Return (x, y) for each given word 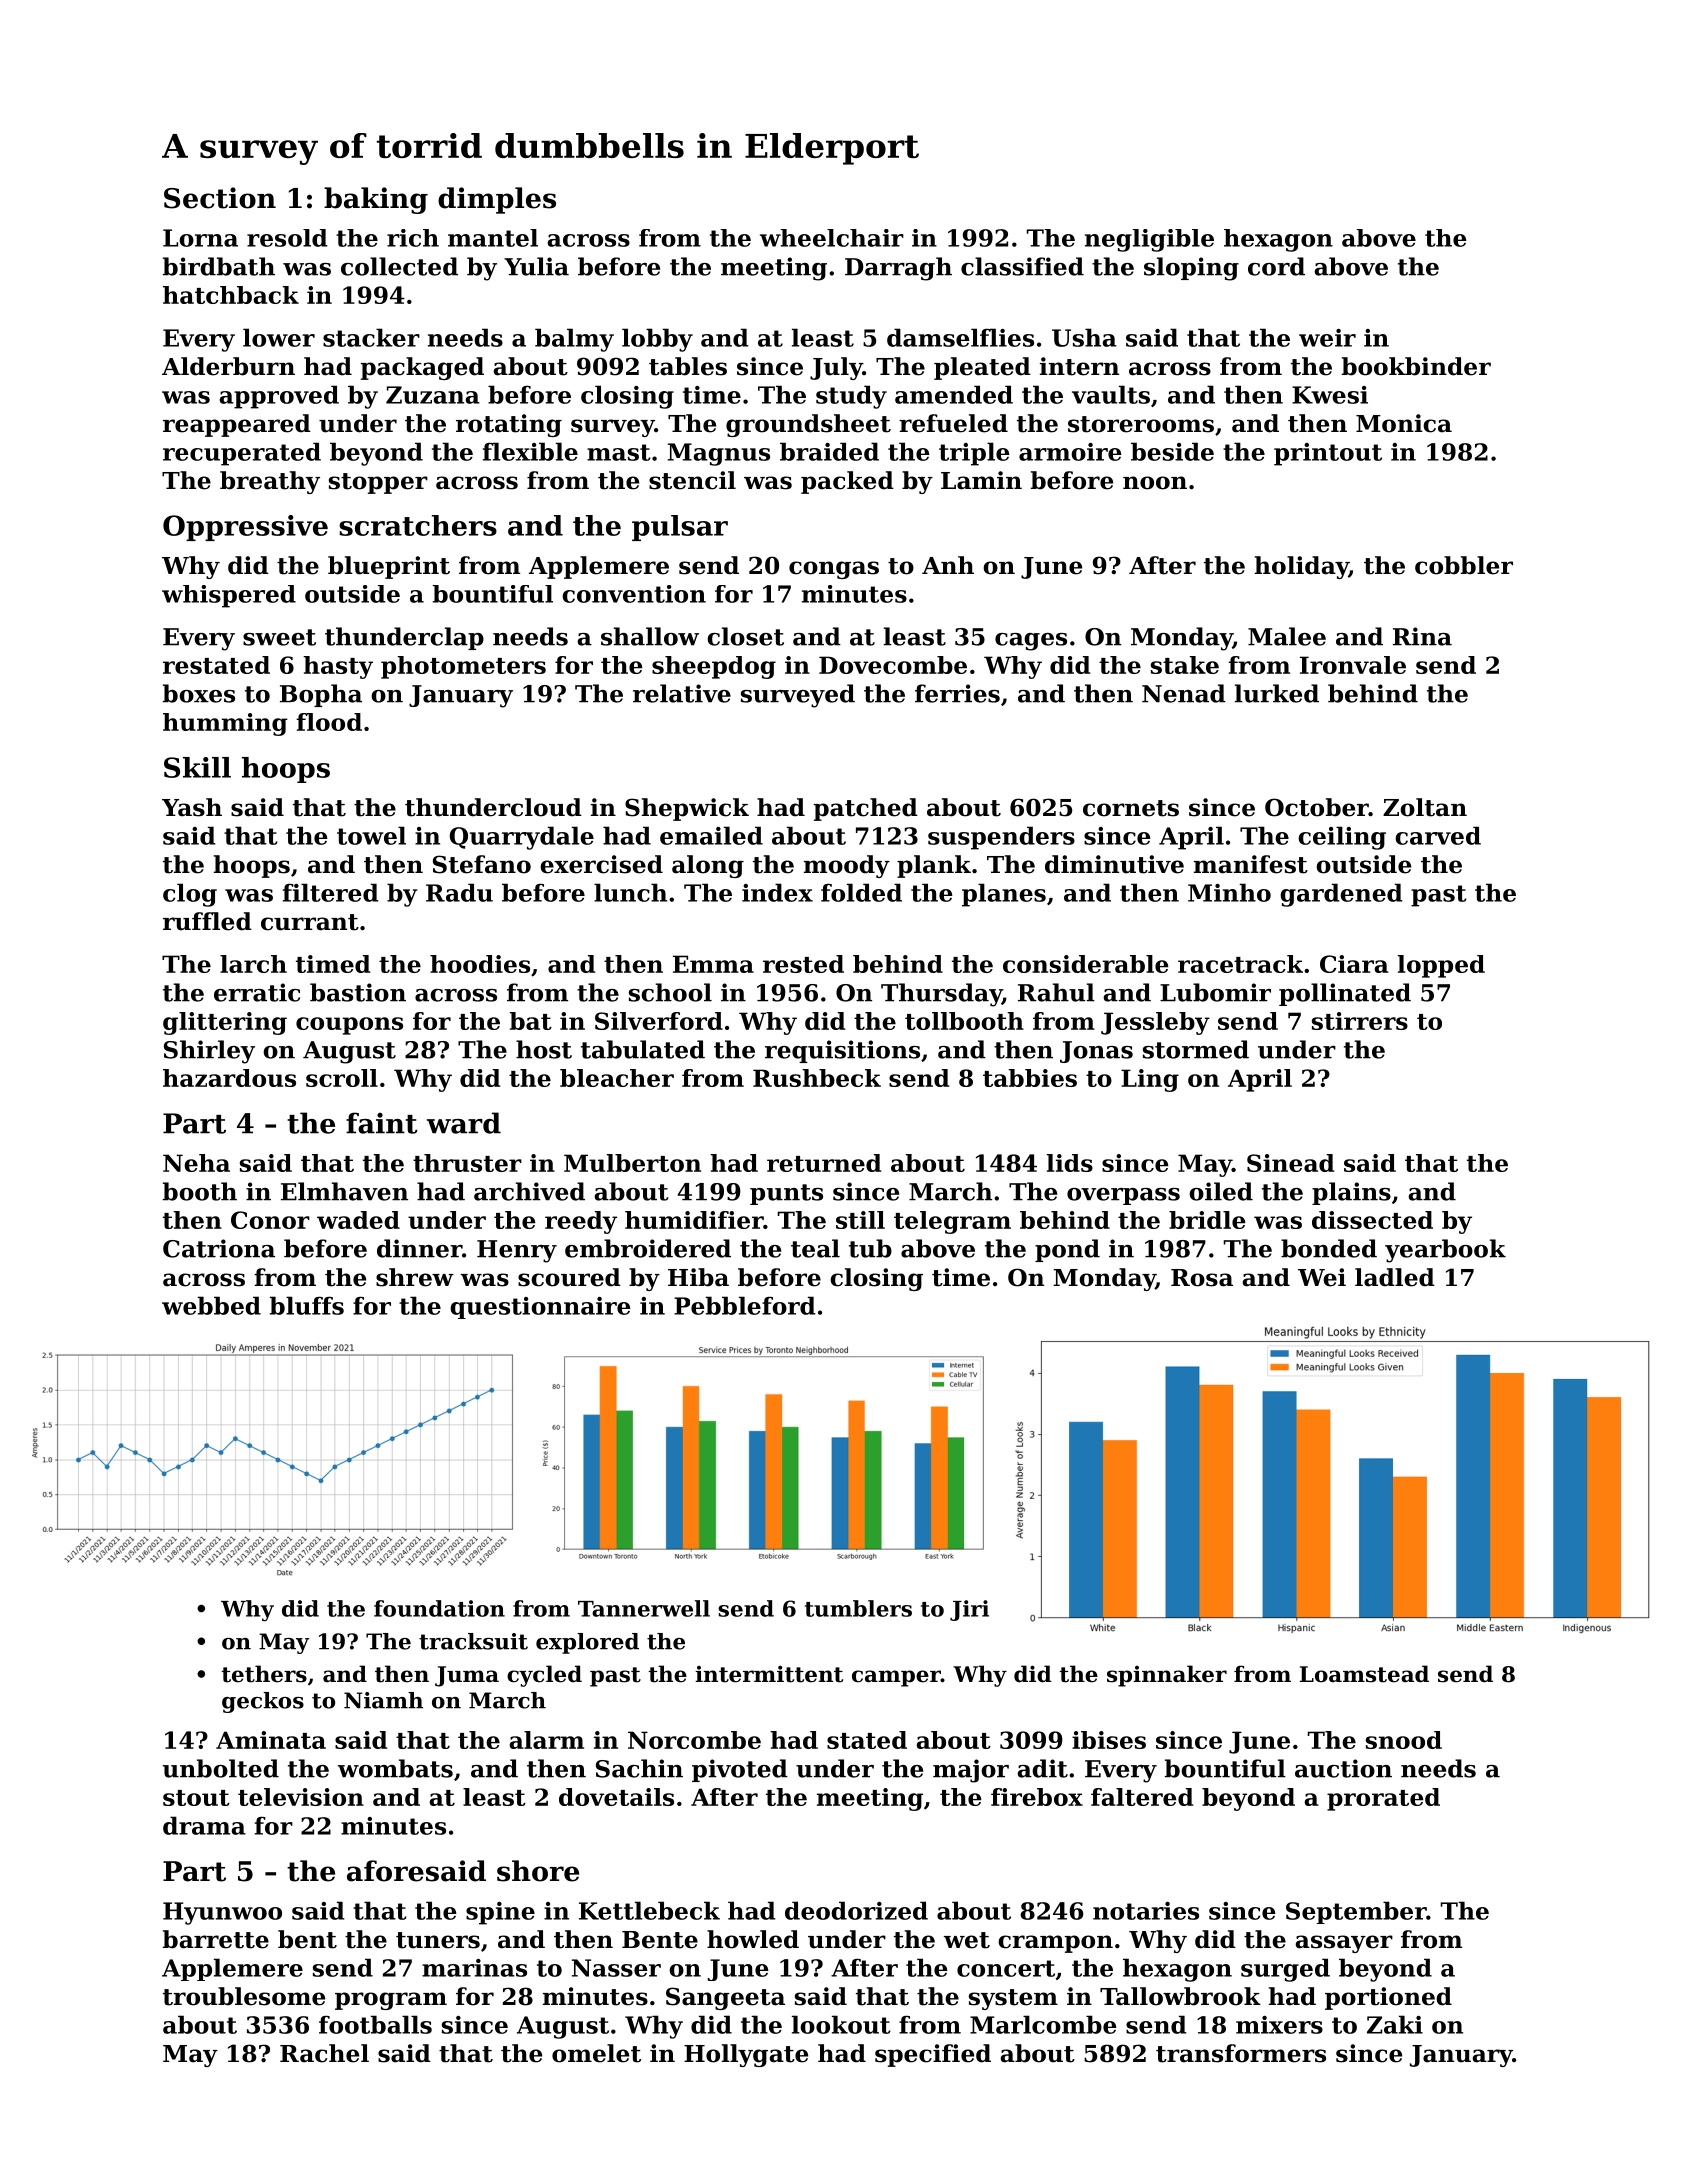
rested (803, 964)
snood (1404, 1740)
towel (371, 835)
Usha (1084, 337)
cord (1276, 266)
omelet (596, 2053)
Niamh (383, 1700)
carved (1438, 835)
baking (376, 200)
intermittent (769, 1674)
